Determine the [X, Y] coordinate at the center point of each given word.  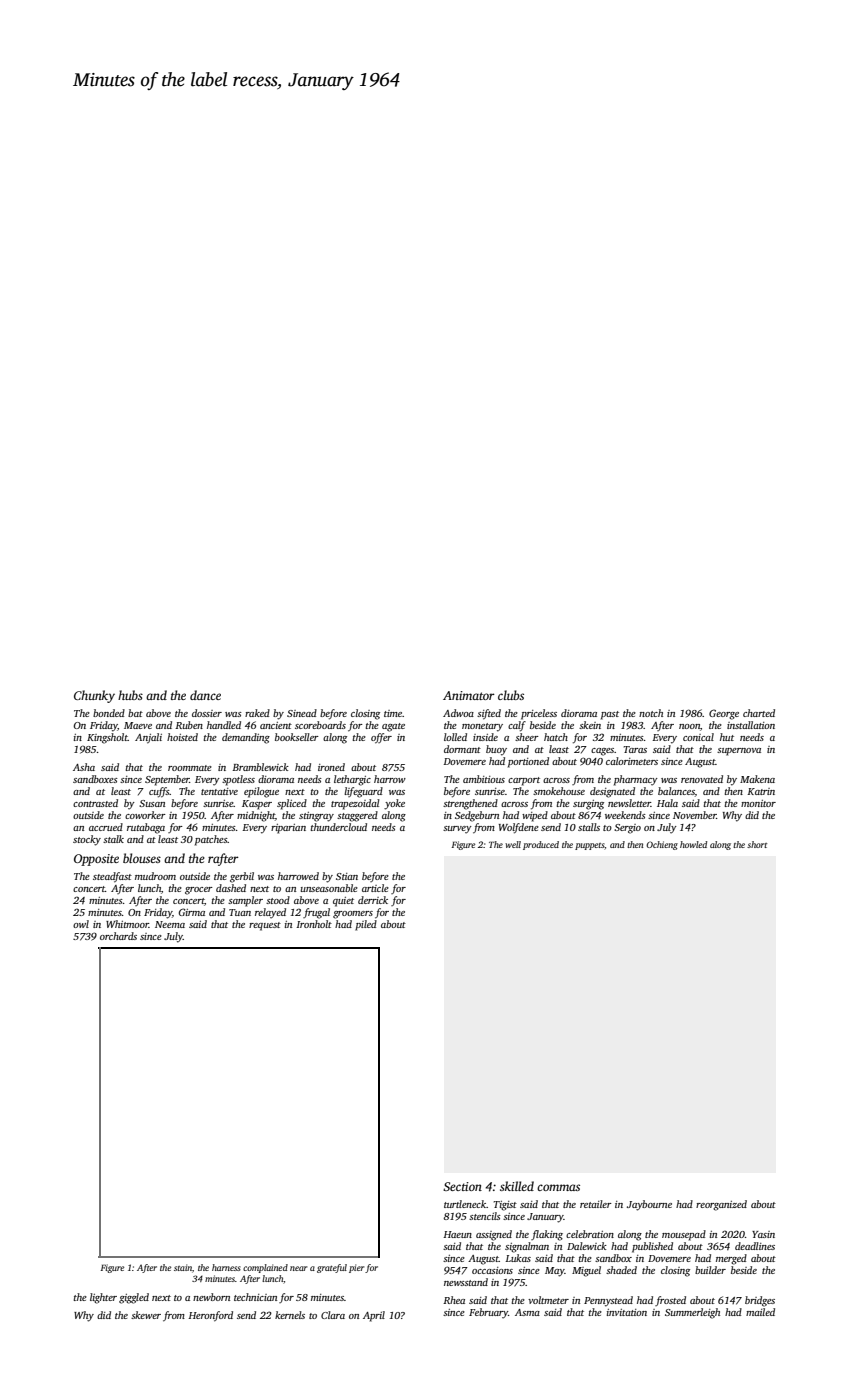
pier [356, 1268]
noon [689, 726]
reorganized [721, 1205]
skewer [146, 1315]
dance [205, 695]
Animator [469, 695]
